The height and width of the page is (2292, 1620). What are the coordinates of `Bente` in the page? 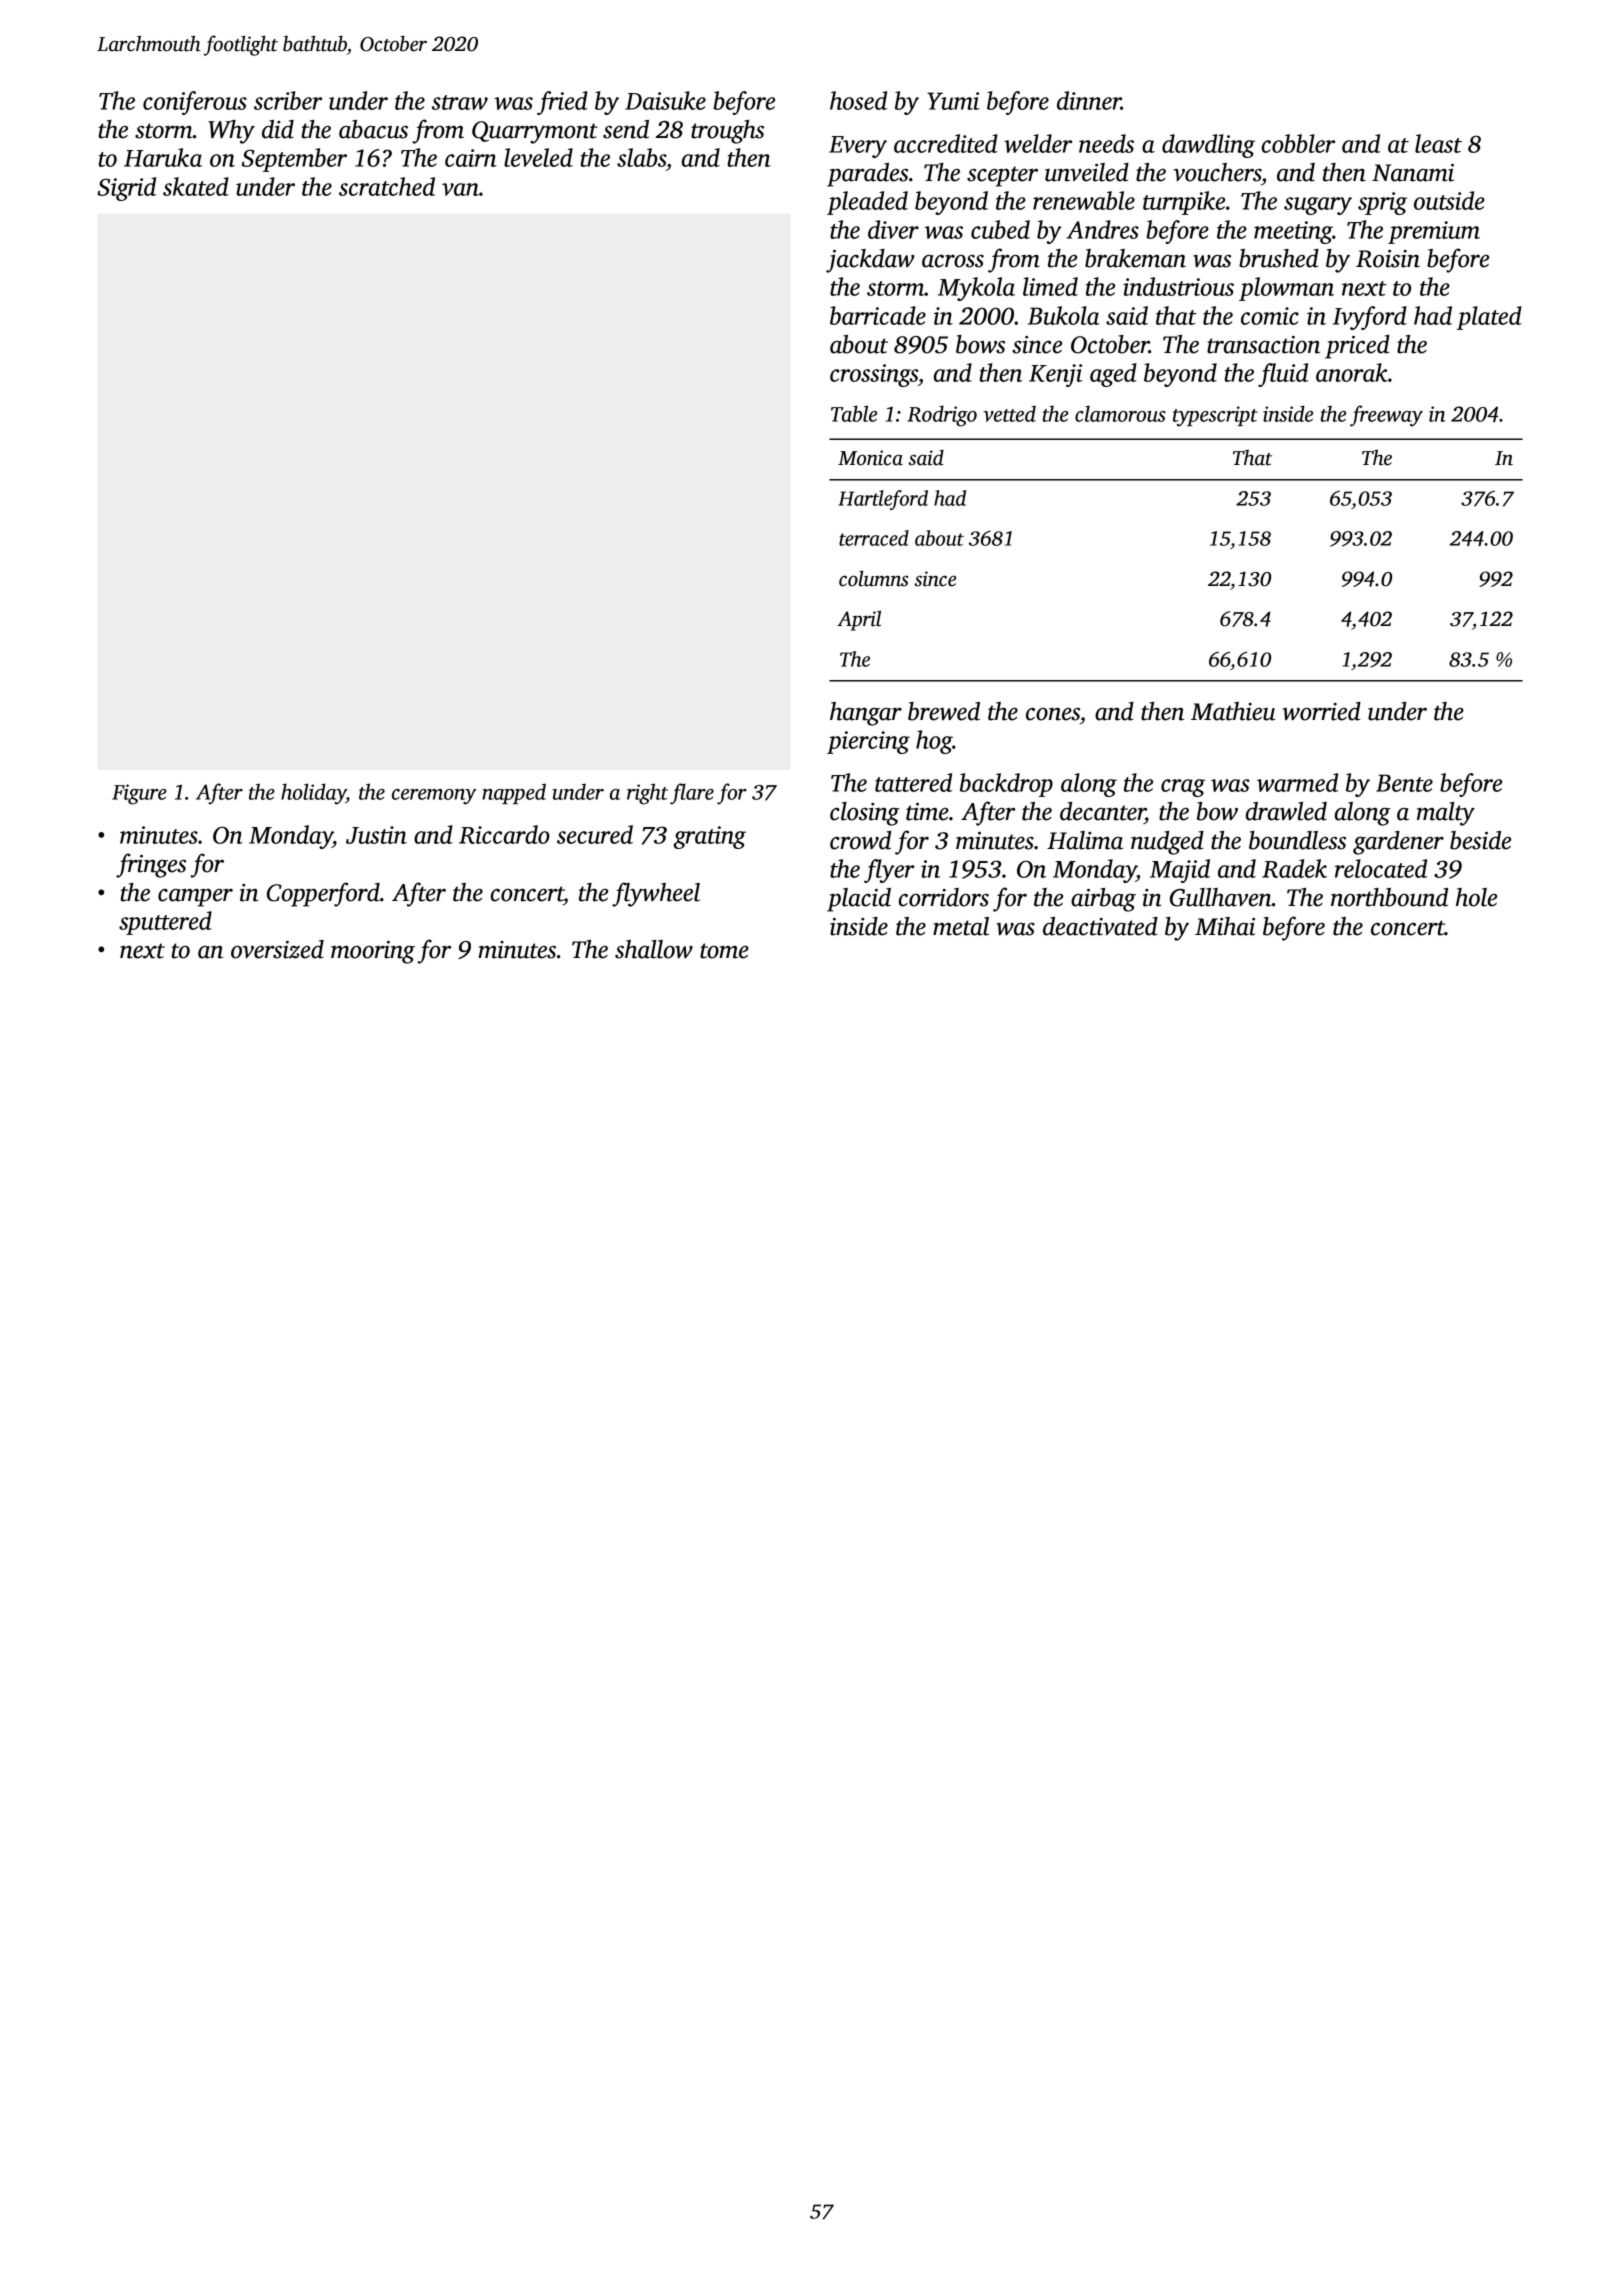 It's located at (1404, 783).
